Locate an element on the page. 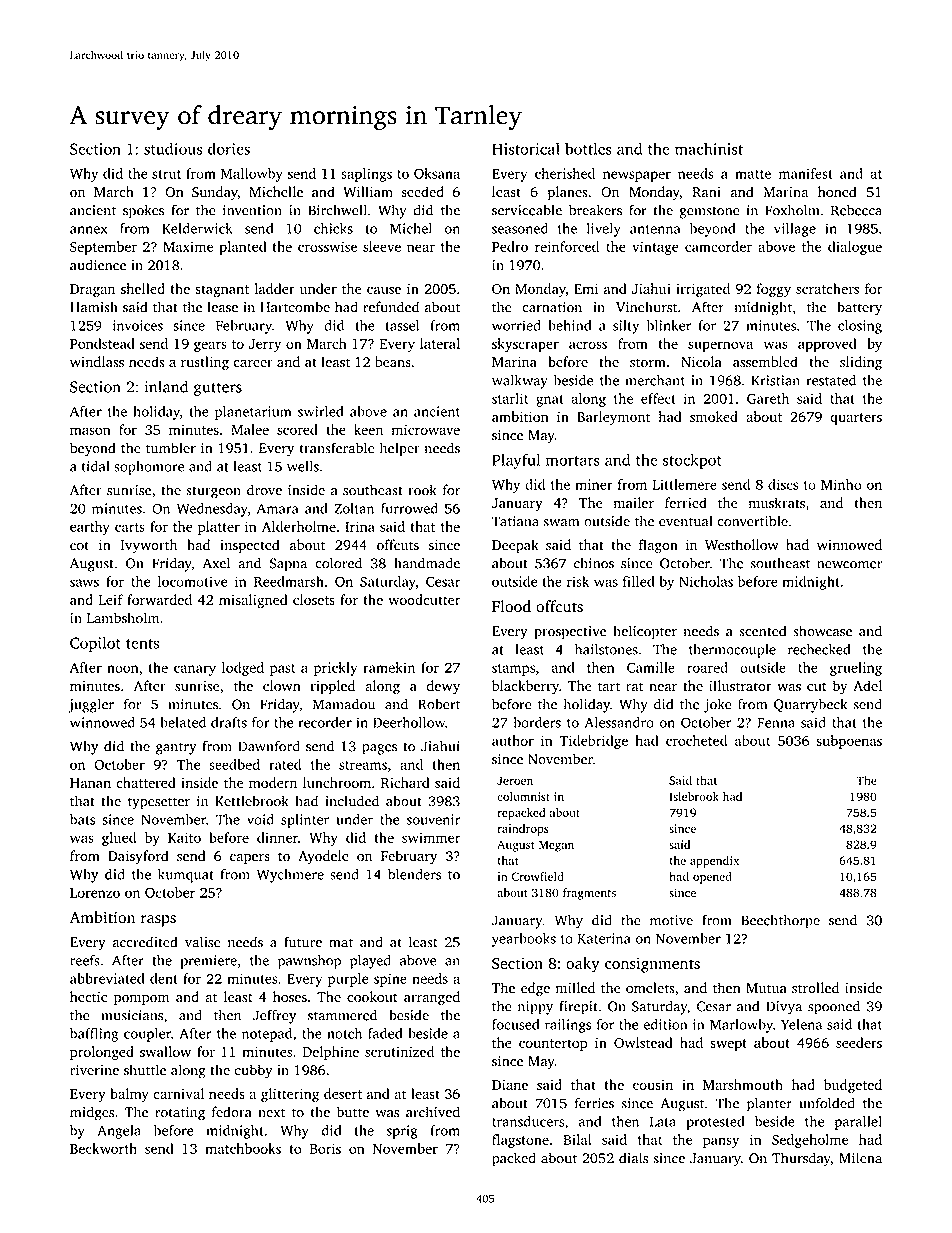 This image has width=952, height=1233. matte is located at coordinates (753, 174).
